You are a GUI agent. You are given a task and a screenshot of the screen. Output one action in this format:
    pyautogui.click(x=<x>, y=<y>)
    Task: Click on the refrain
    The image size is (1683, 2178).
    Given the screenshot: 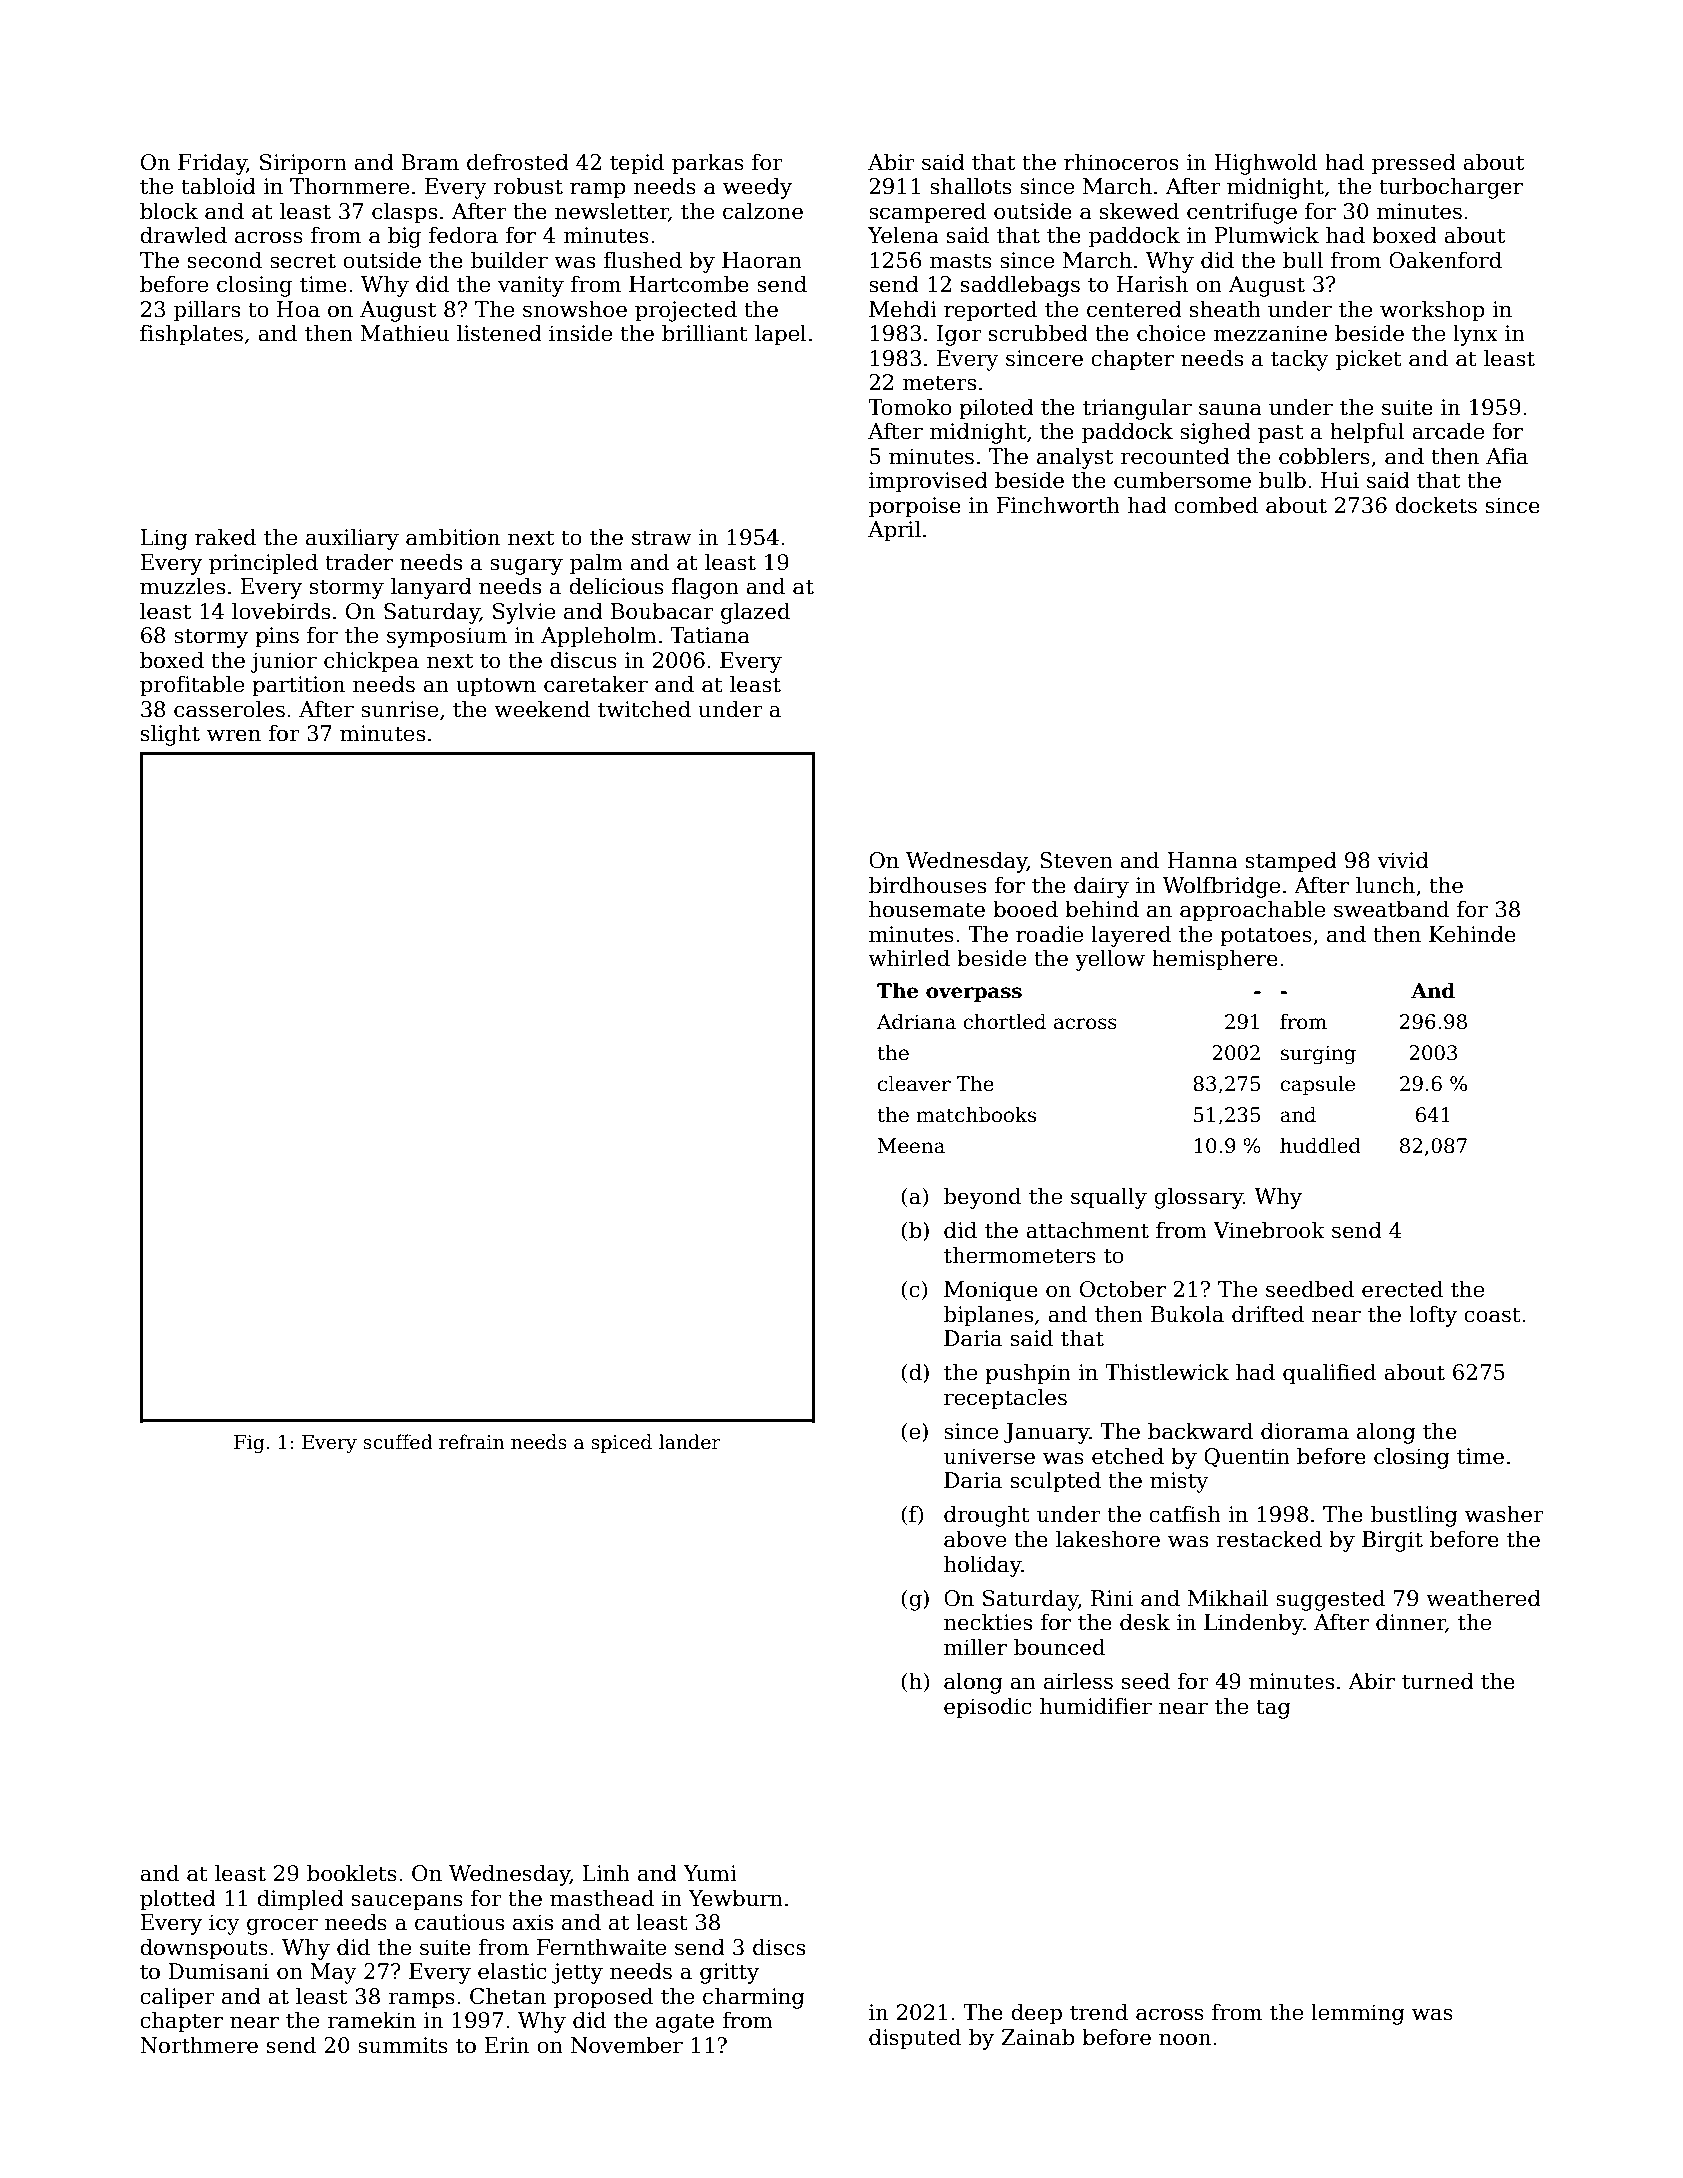 What is the action you would take?
    pyautogui.click(x=472, y=1442)
